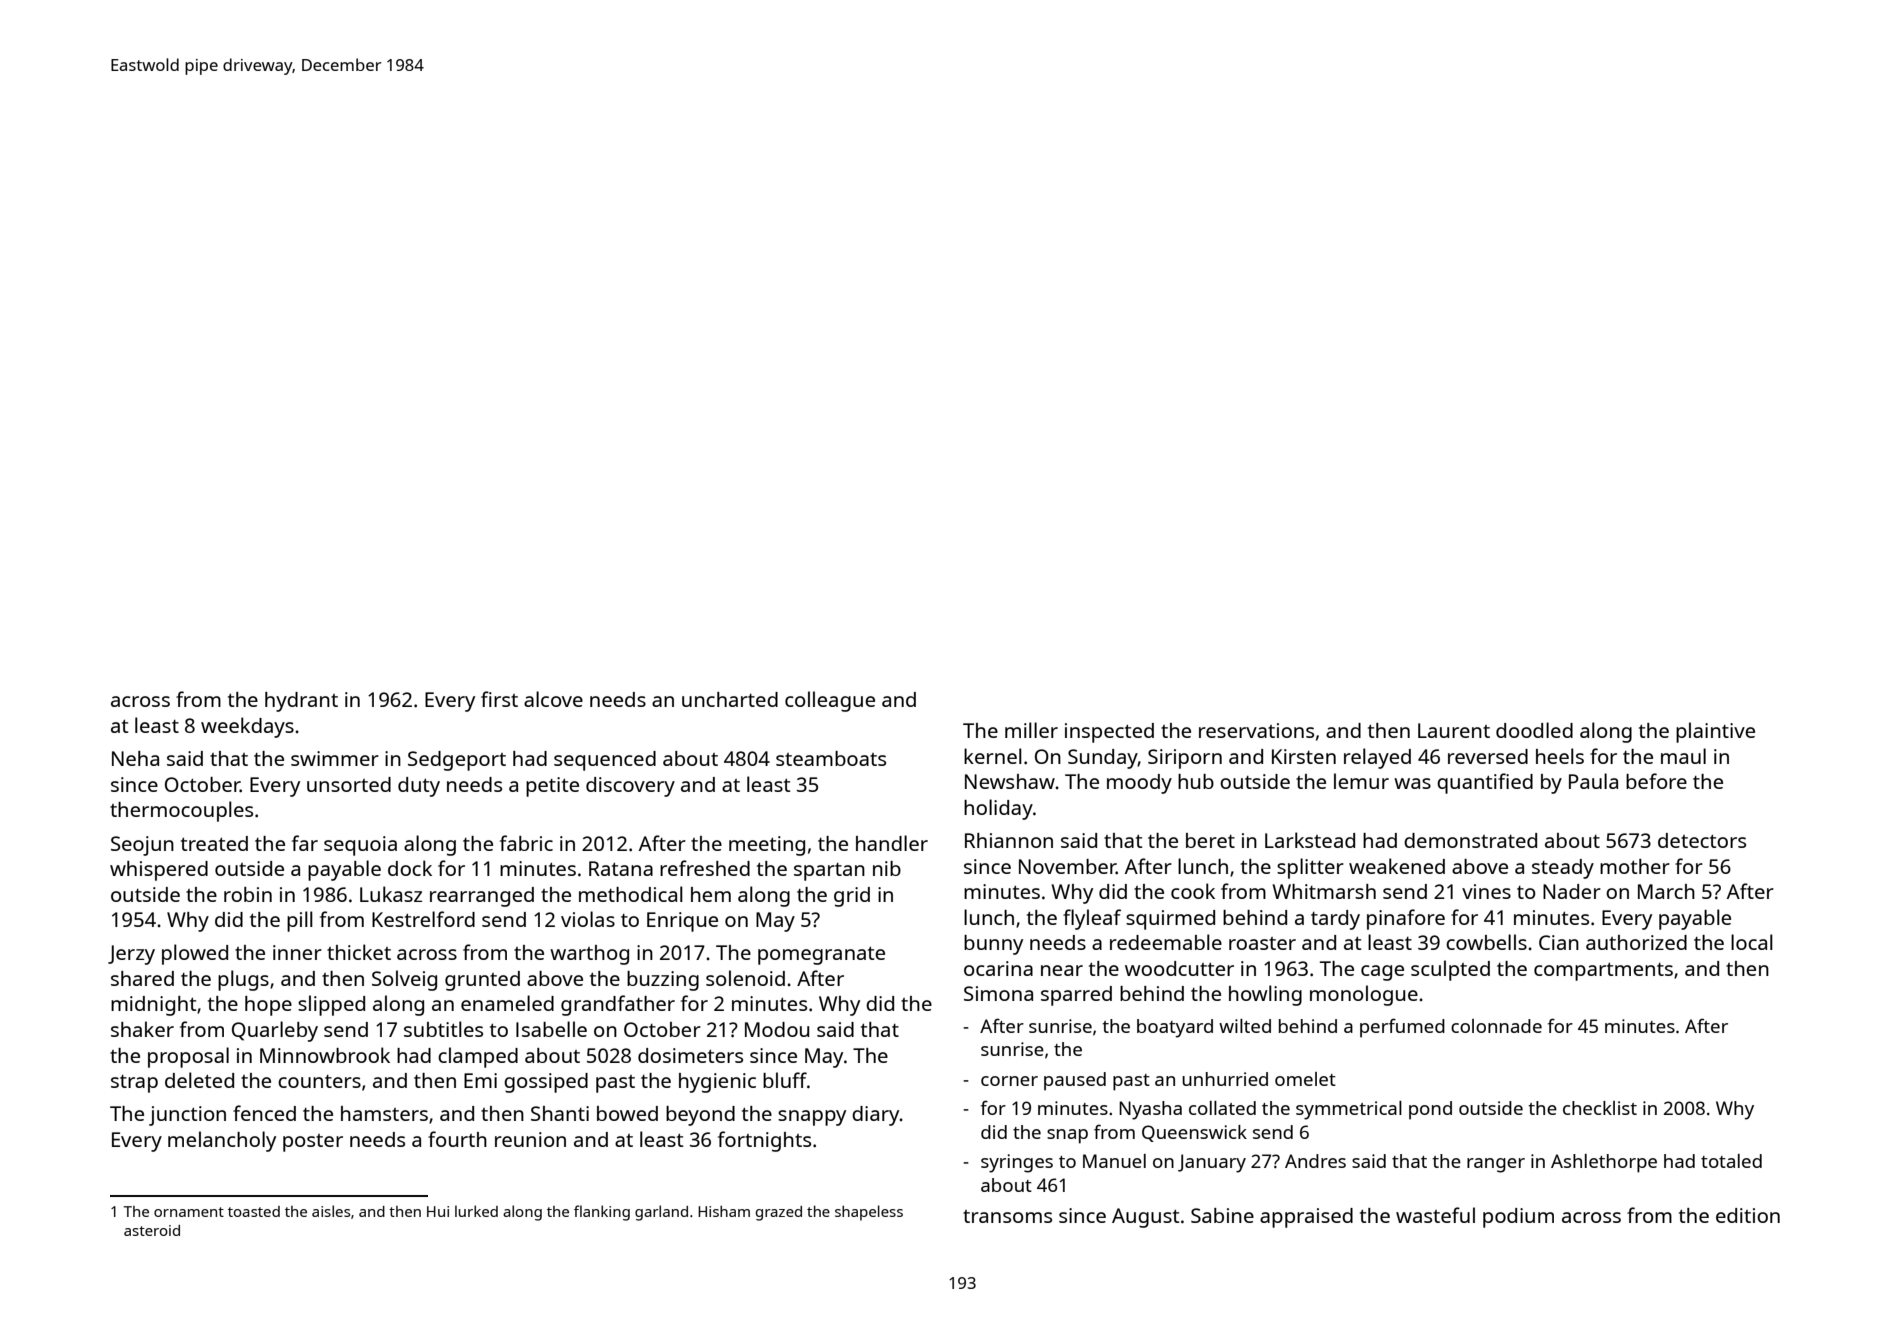  I want to click on plaintive, so click(1715, 732).
